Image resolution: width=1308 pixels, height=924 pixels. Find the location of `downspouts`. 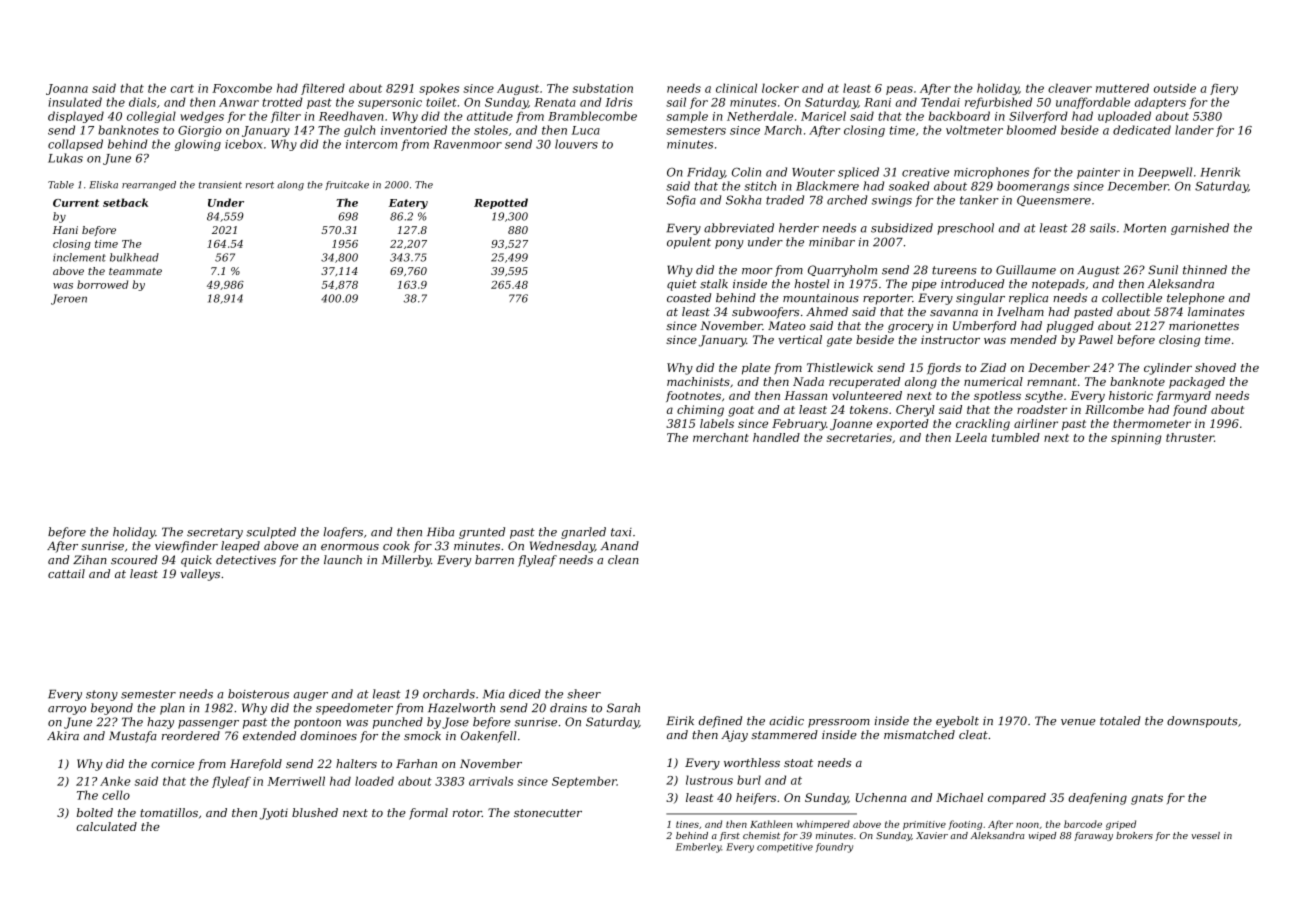

downspouts is located at coordinates (1202, 722).
